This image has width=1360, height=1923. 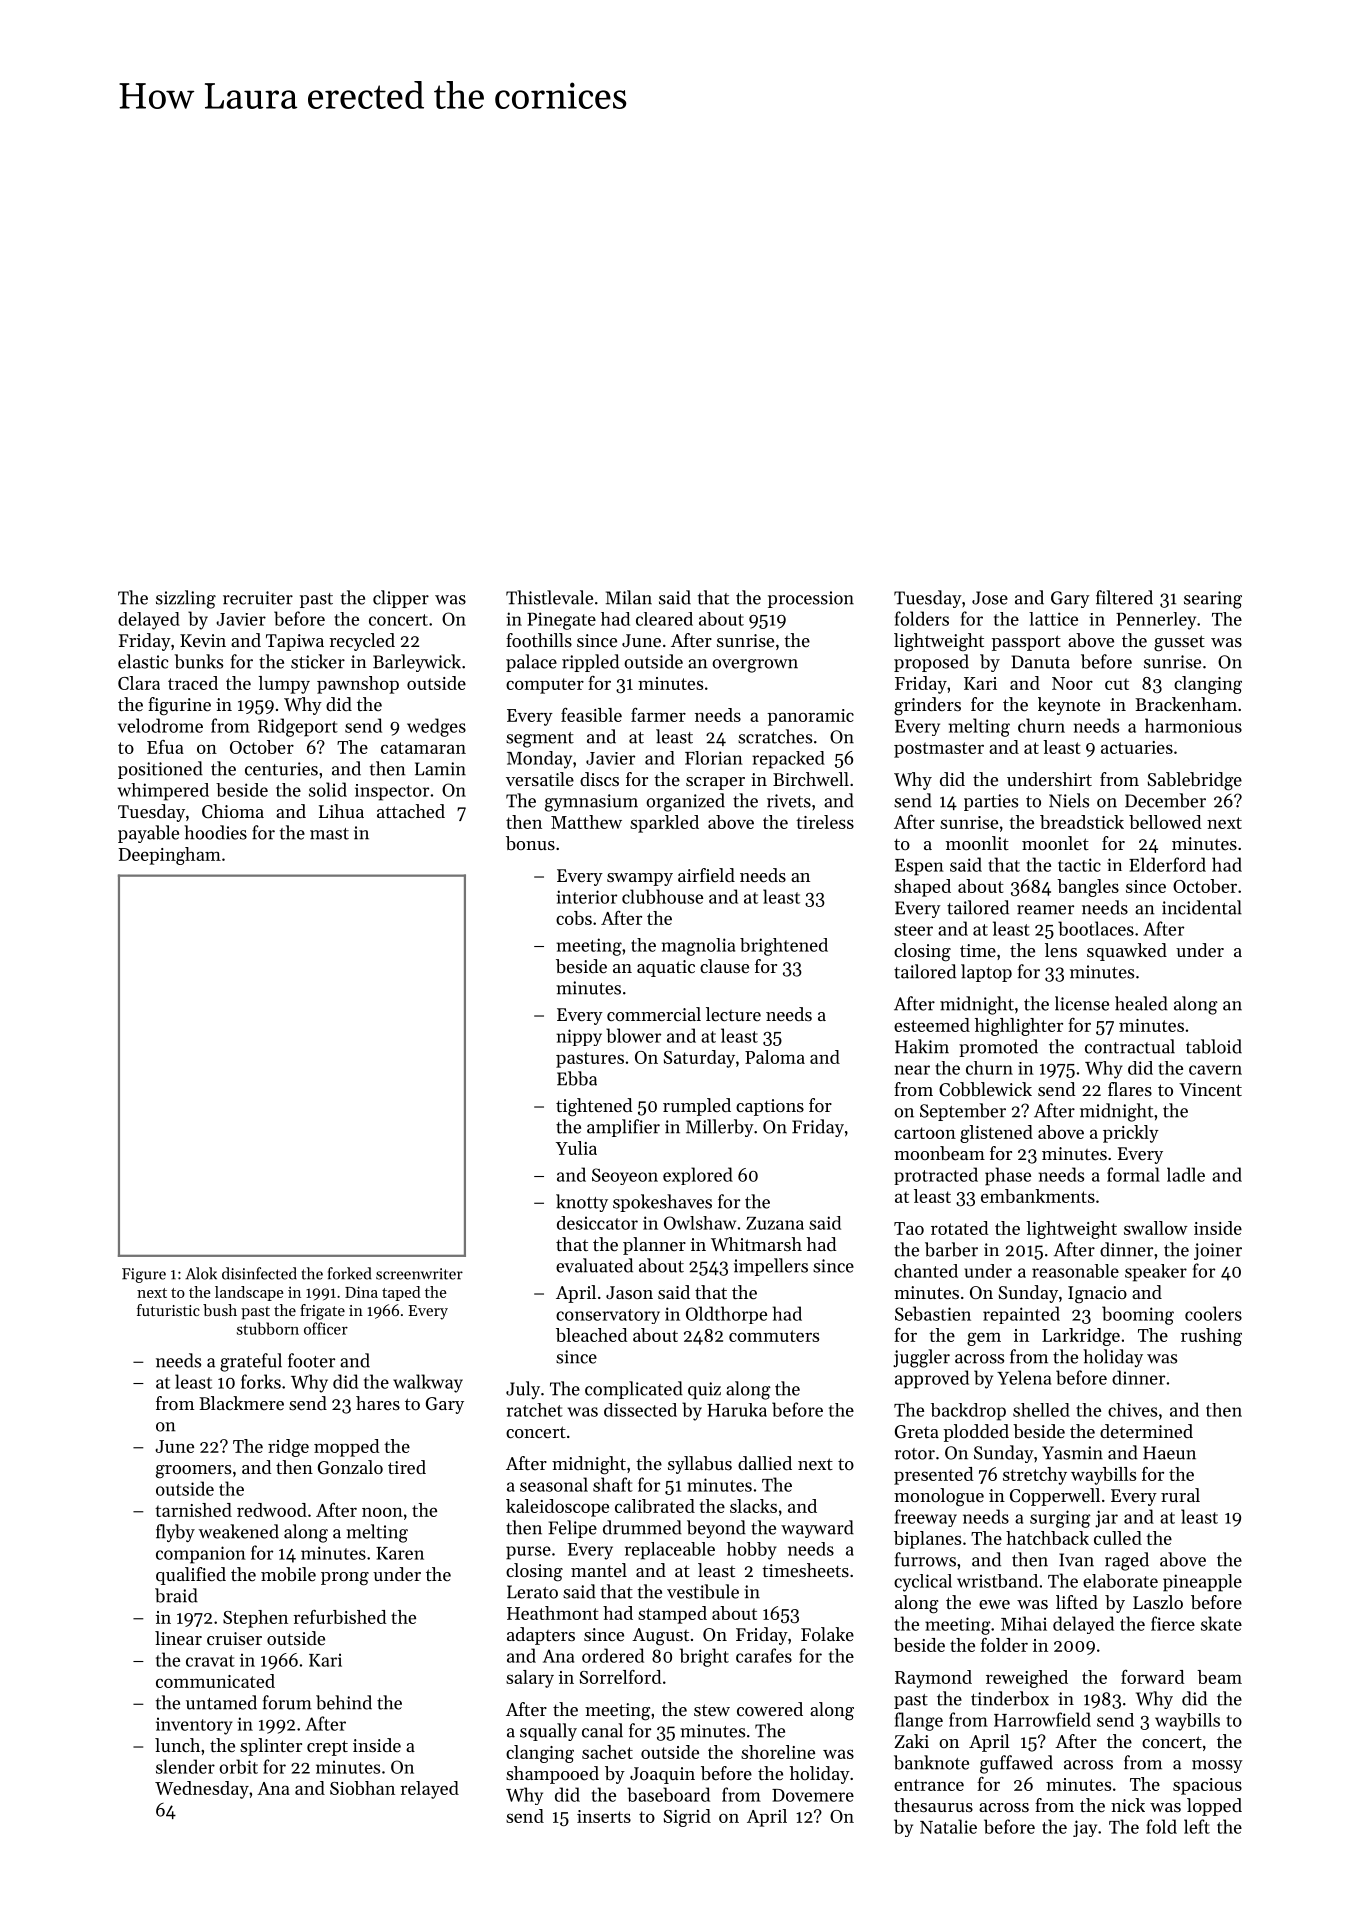 What do you see at coordinates (1197, 1826) in the image?
I see `left` at bounding box center [1197, 1826].
